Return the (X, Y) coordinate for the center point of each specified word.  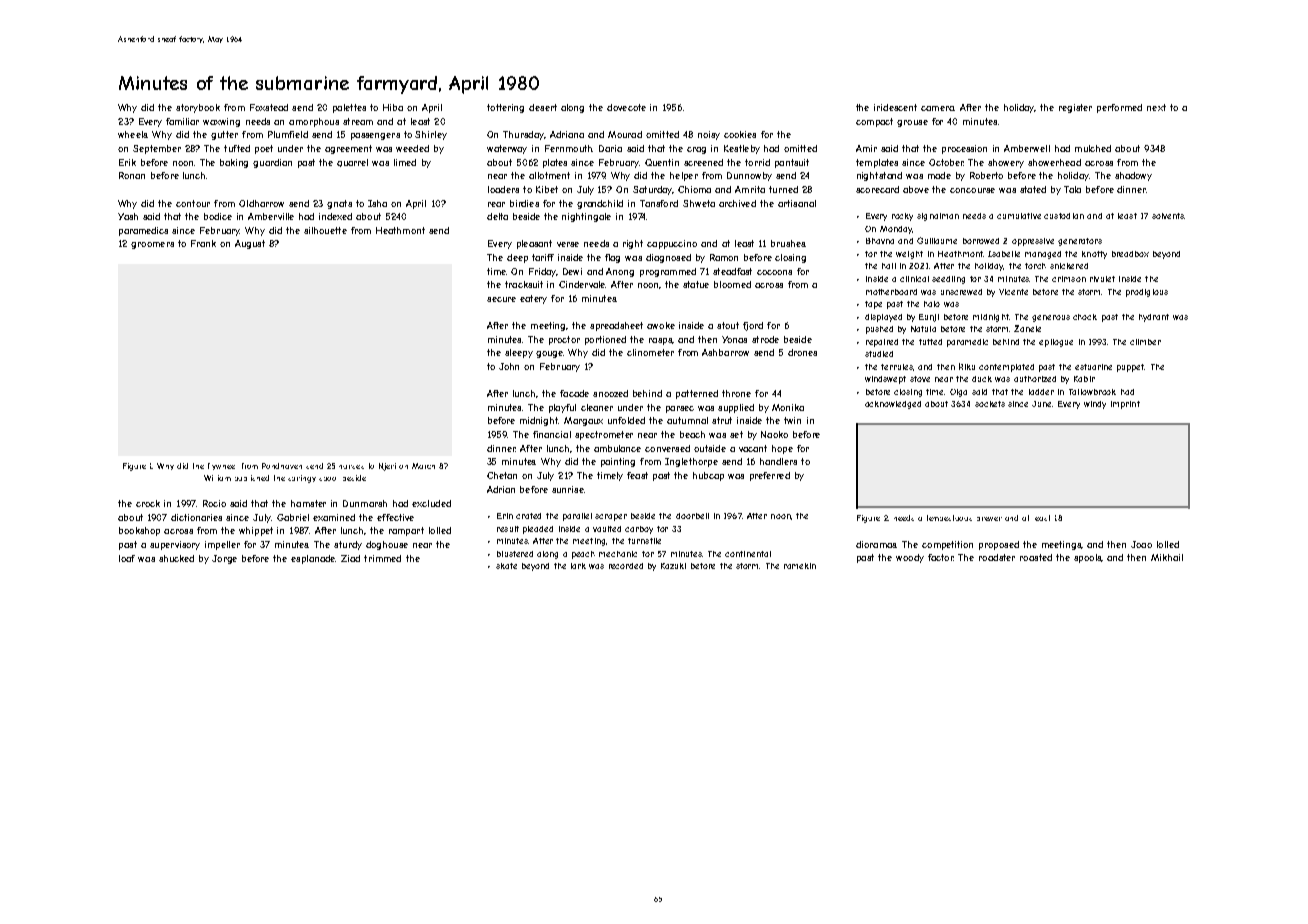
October (946, 162)
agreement (348, 149)
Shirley (431, 135)
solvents (1168, 216)
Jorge (224, 559)
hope (782, 449)
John (509, 366)
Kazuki (673, 566)
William (217, 478)
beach (692, 434)
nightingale (586, 217)
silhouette (325, 230)
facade (574, 393)
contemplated (1006, 368)
